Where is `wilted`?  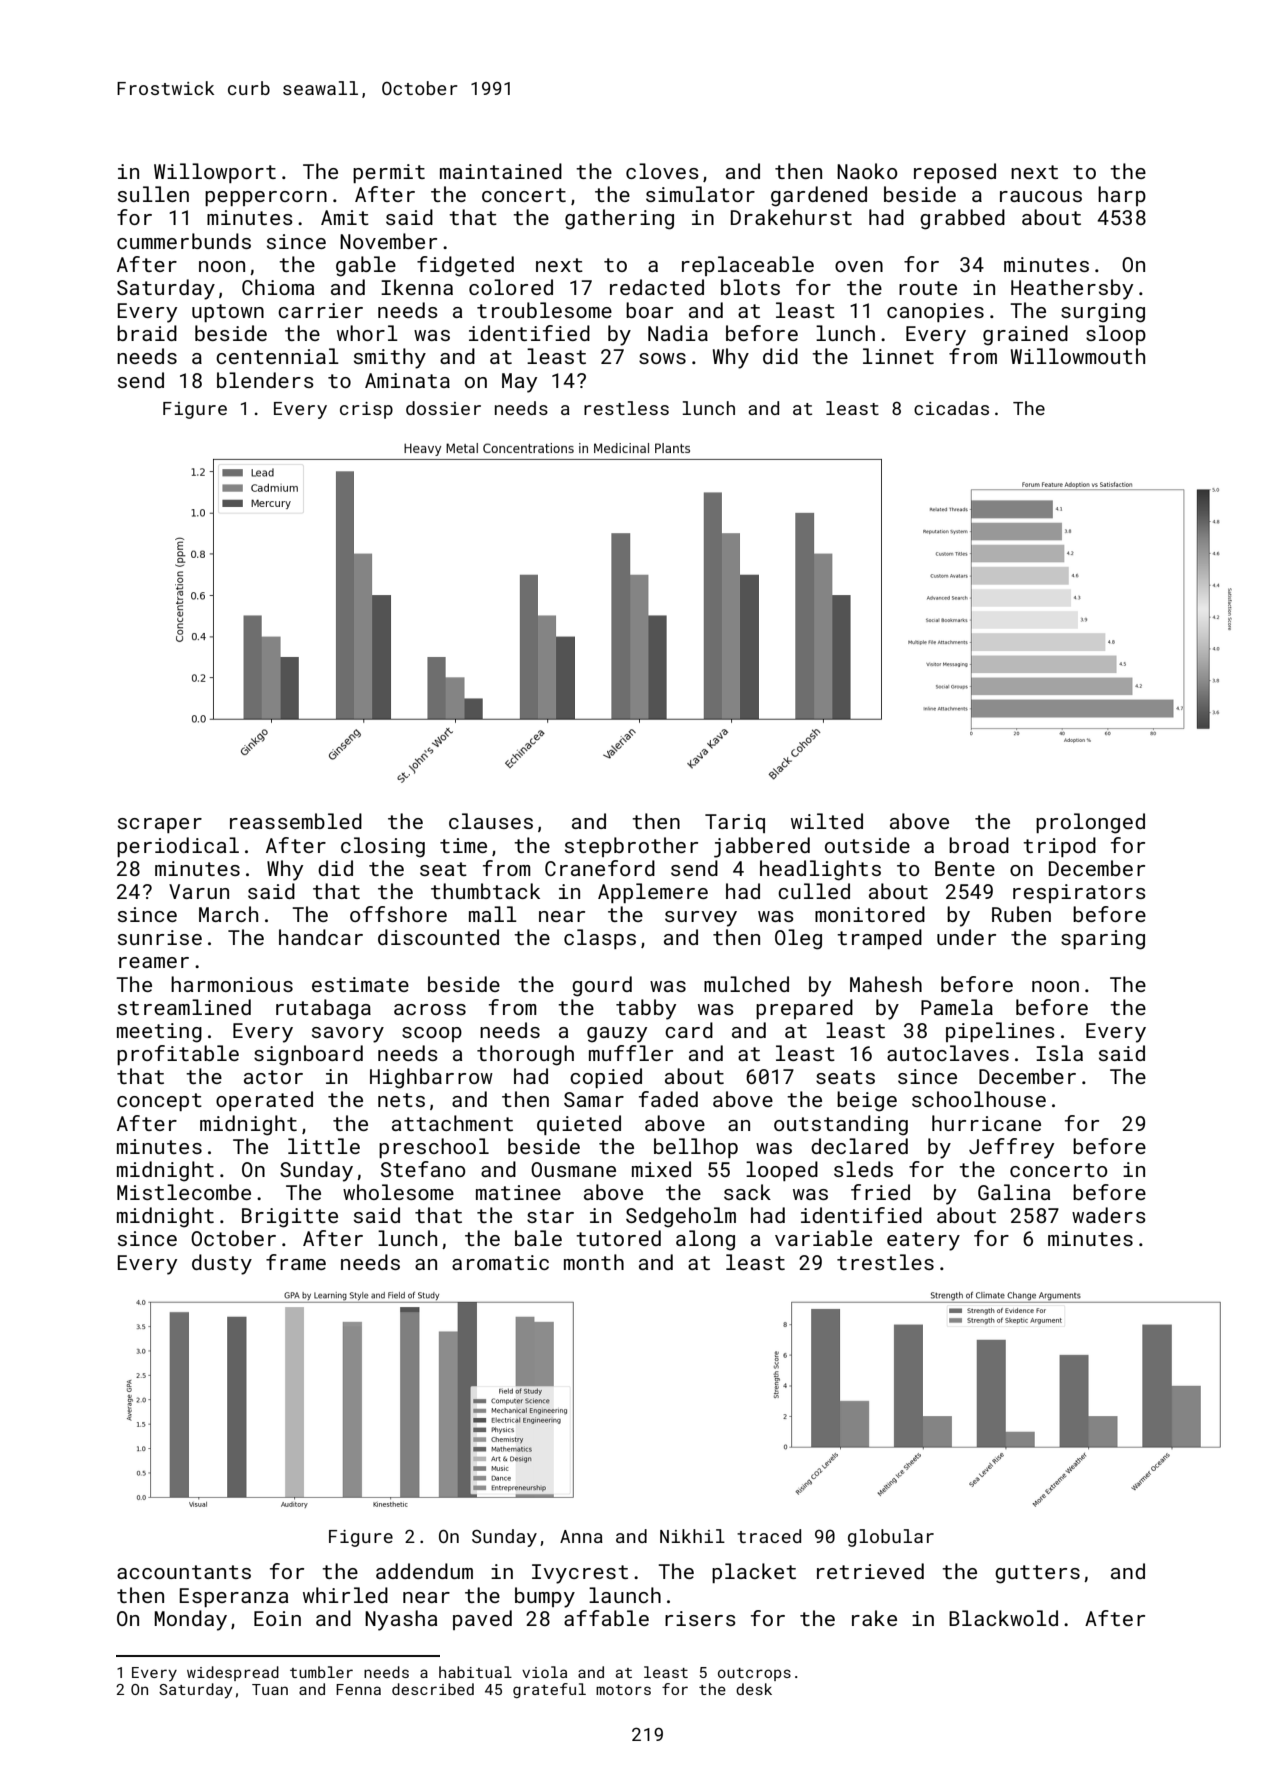 wilted is located at coordinates (827, 821).
